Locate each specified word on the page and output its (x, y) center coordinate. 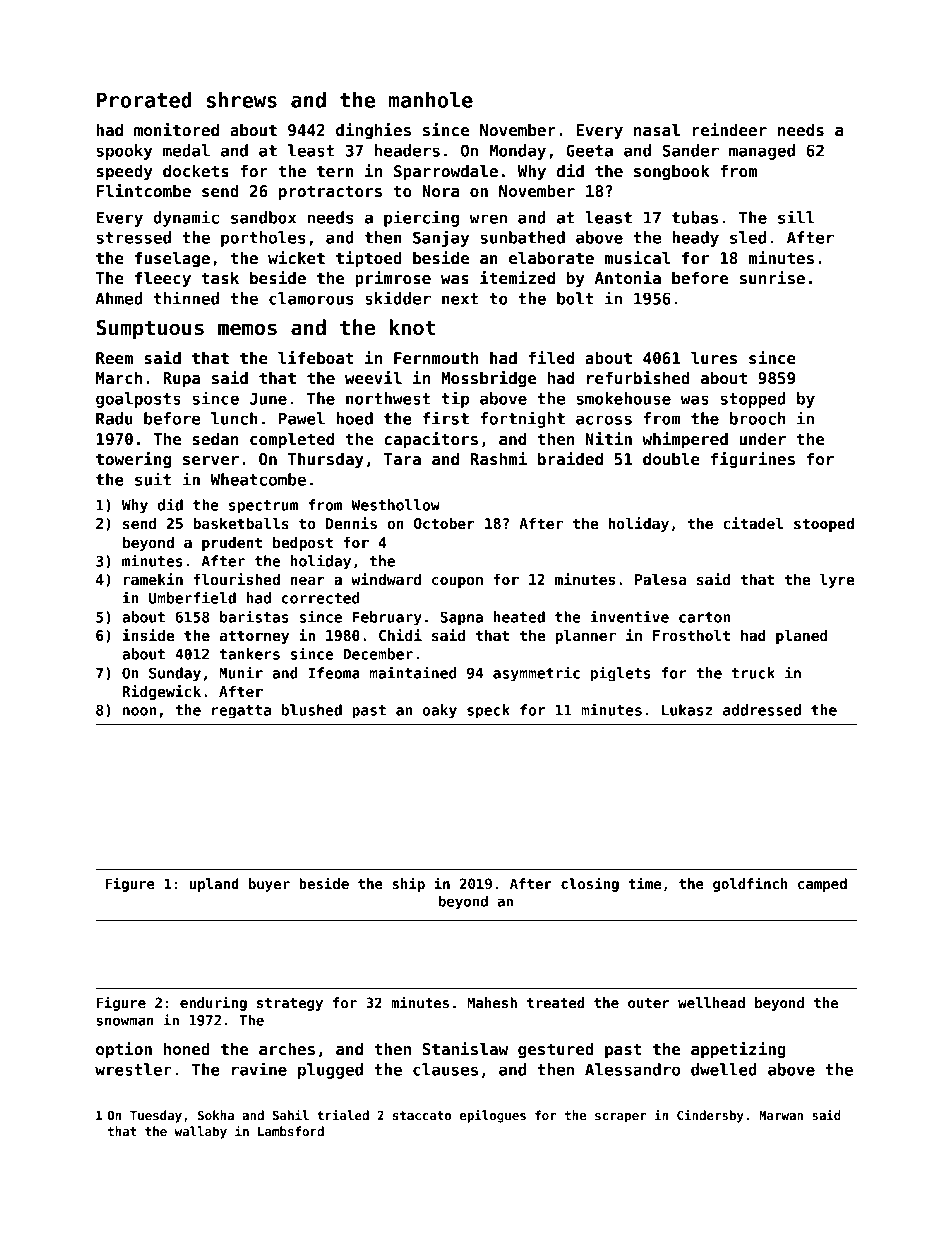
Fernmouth (436, 358)
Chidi (400, 635)
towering (133, 460)
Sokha (216, 1115)
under (762, 439)
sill (796, 217)
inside (148, 635)
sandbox (263, 217)
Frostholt (691, 635)
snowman (125, 1021)
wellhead (711, 1002)
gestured (556, 1050)
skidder (398, 298)
